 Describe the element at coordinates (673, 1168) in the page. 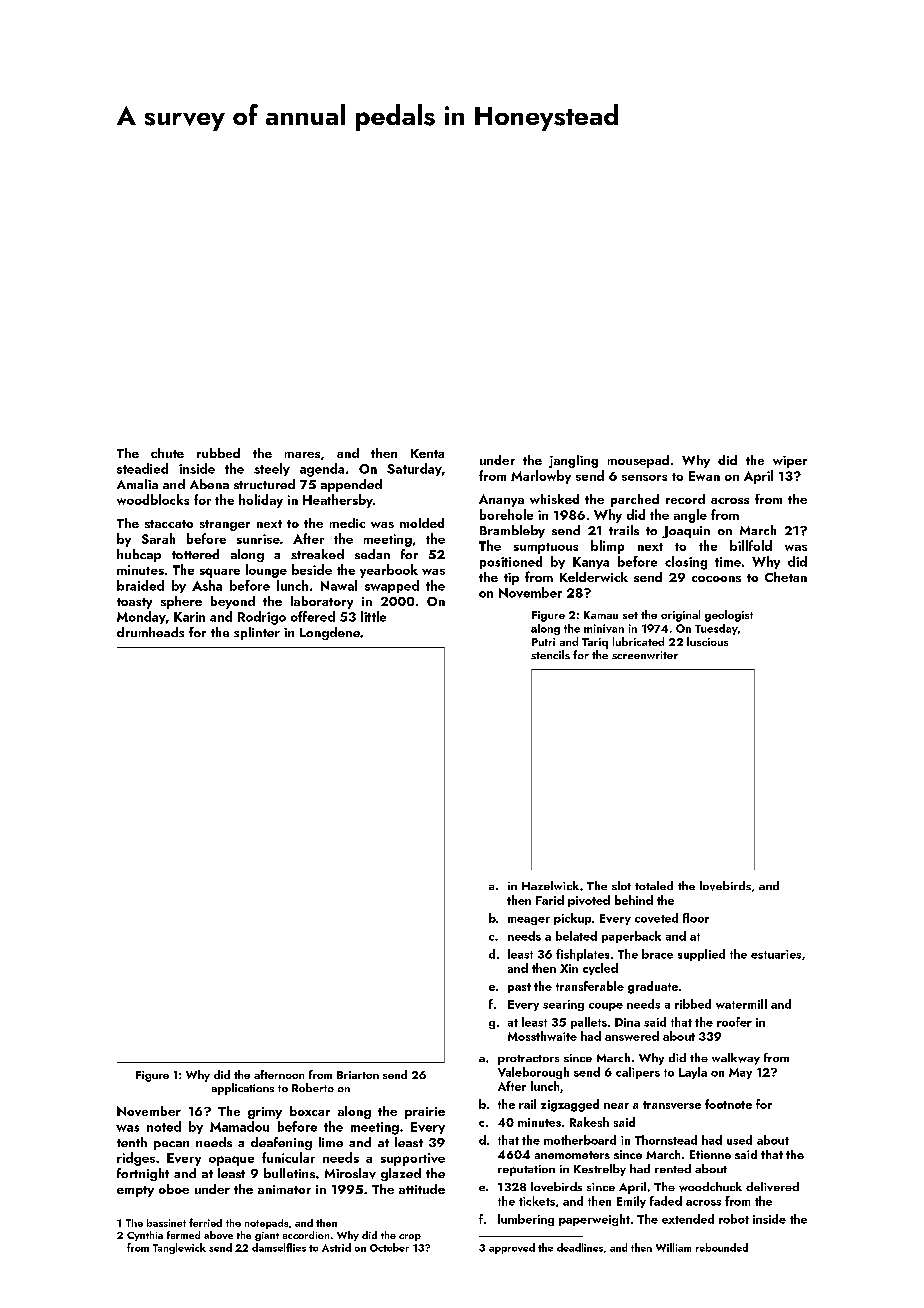

I see `rented` at that location.
